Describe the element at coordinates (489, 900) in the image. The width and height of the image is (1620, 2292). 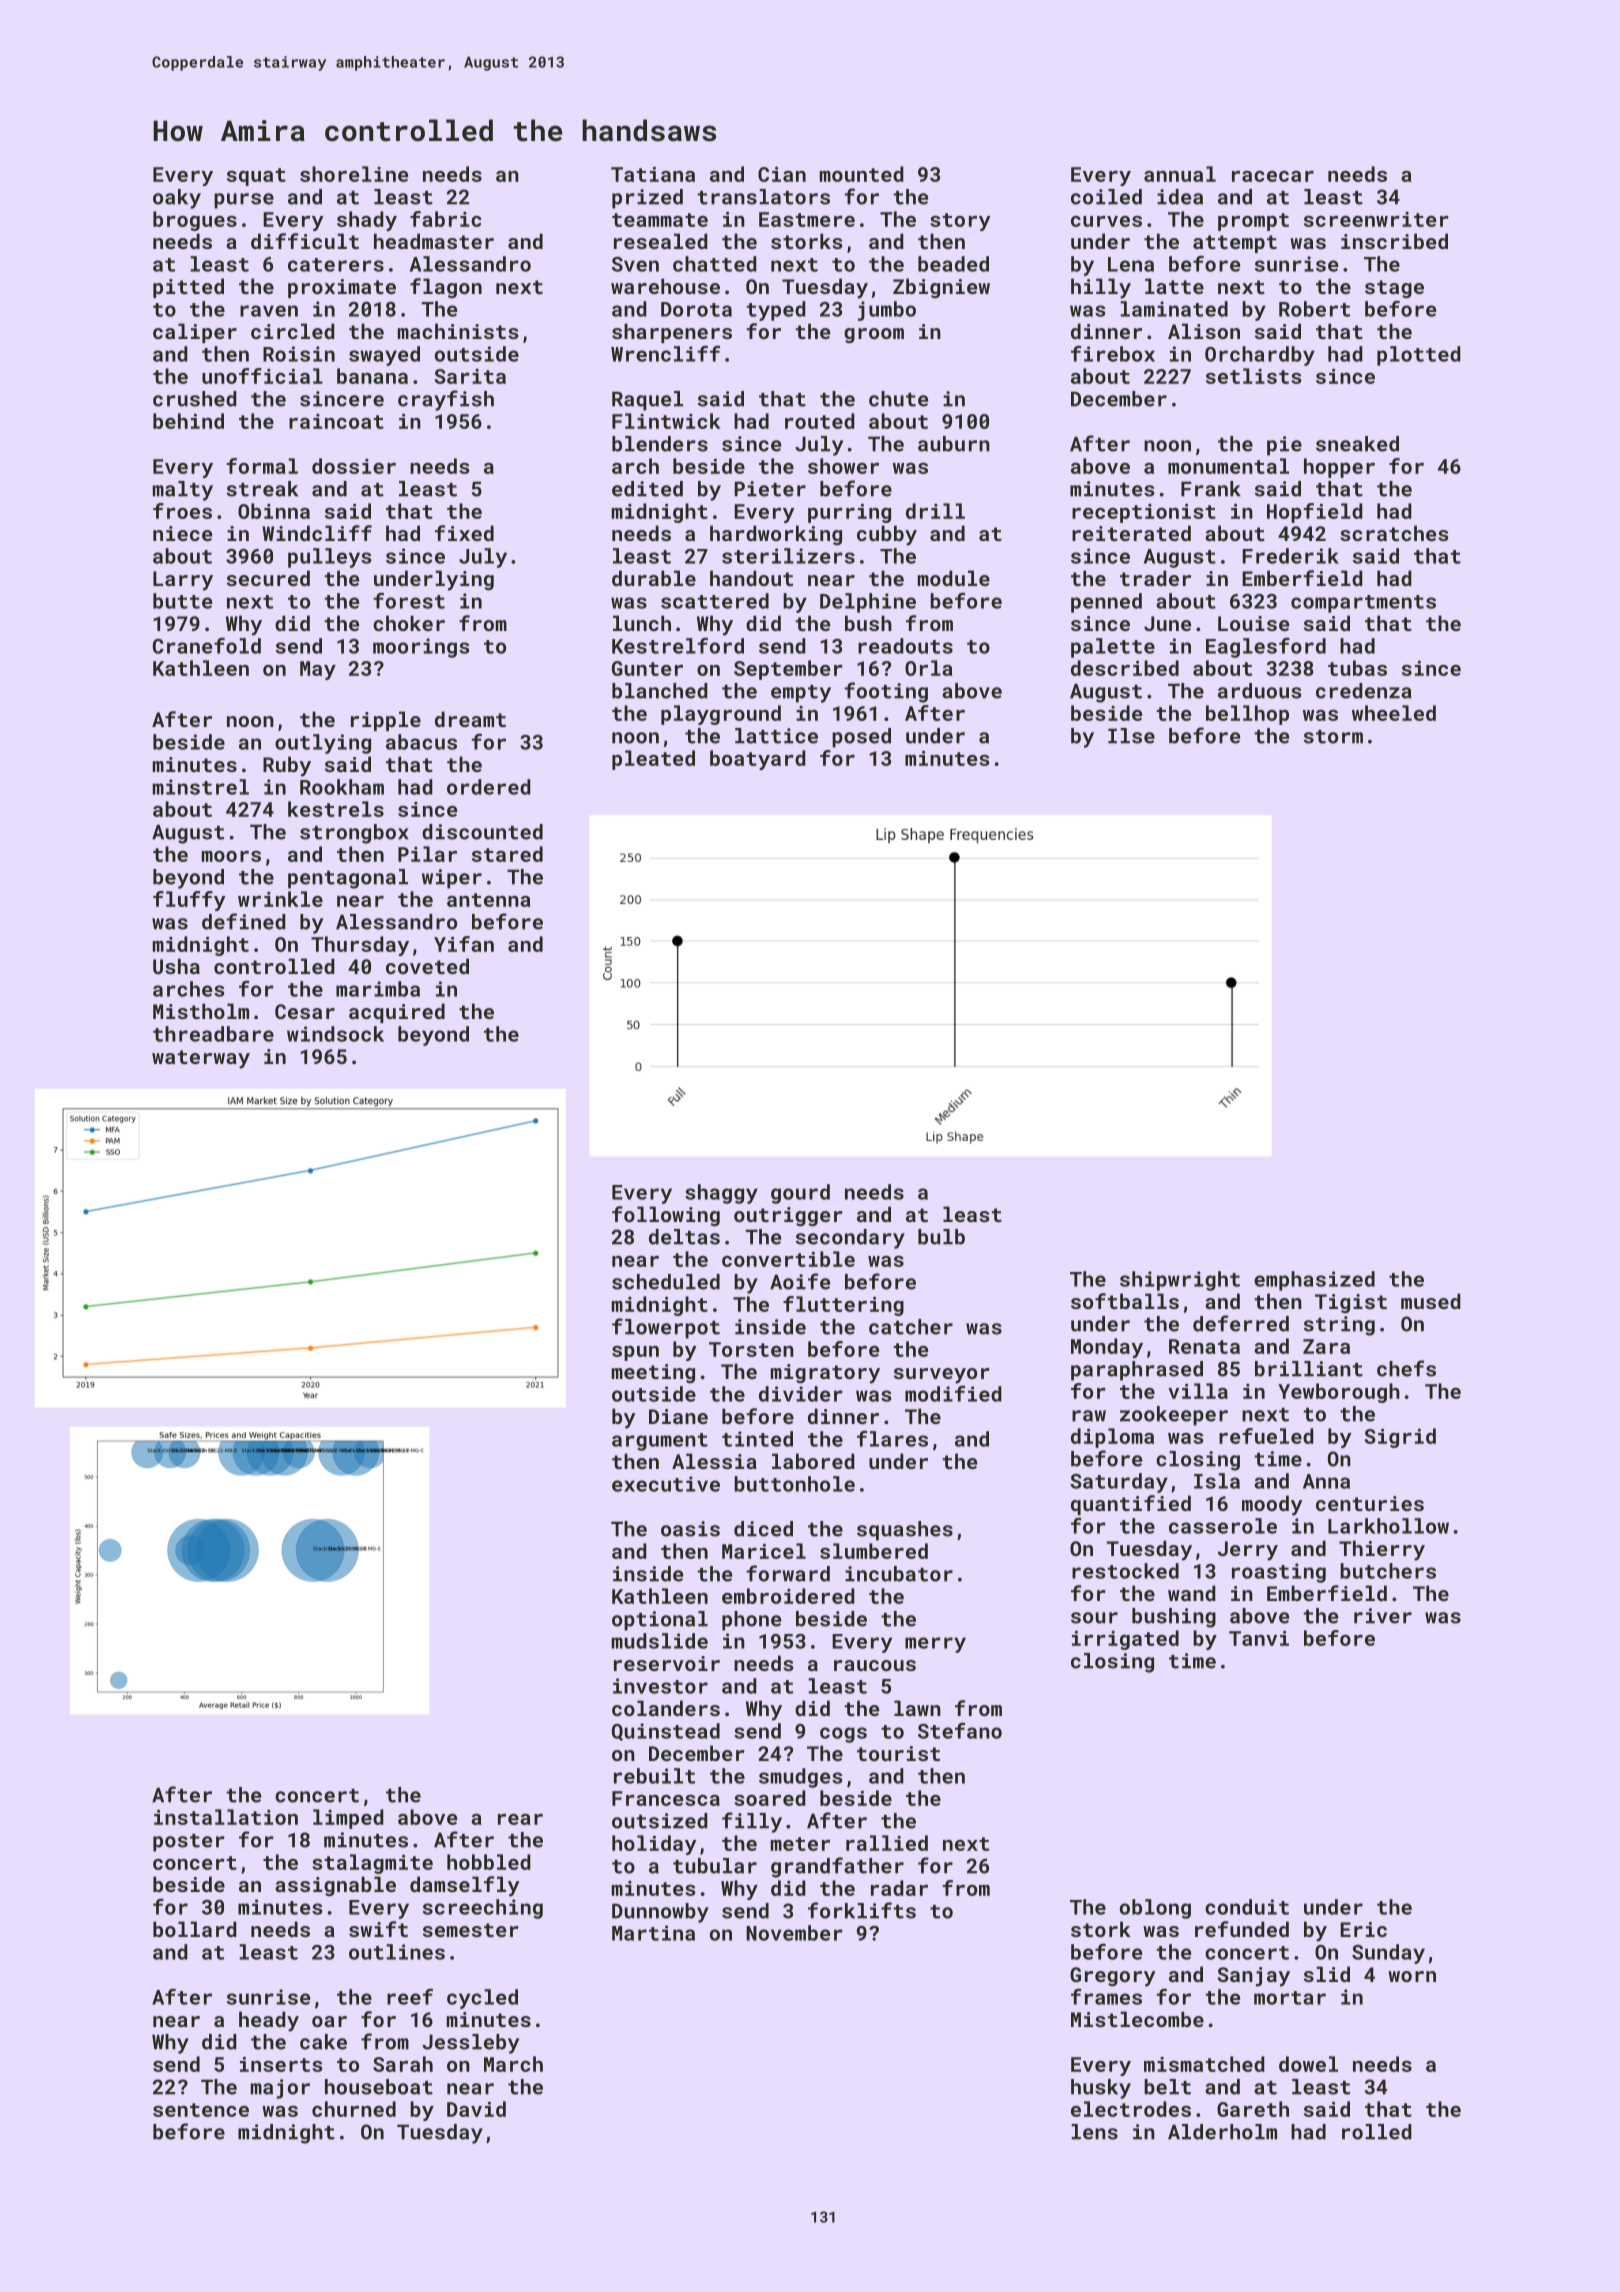
I see `antenna` at that location.
